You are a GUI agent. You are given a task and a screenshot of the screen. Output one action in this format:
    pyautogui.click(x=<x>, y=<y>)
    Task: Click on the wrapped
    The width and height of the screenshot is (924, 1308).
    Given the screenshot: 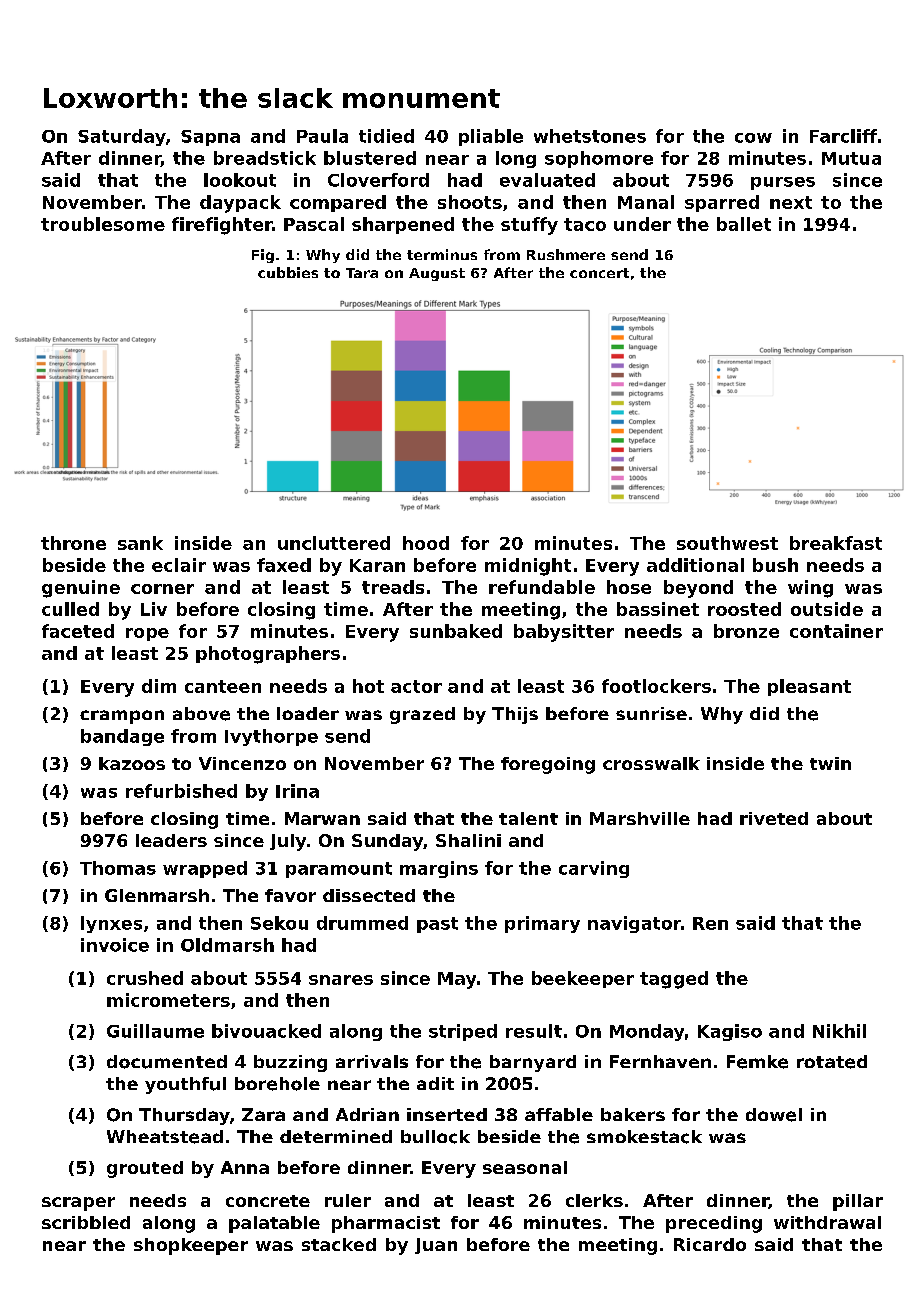 What is the action you would take?
    pyautogui.click(x=205, y=869)
